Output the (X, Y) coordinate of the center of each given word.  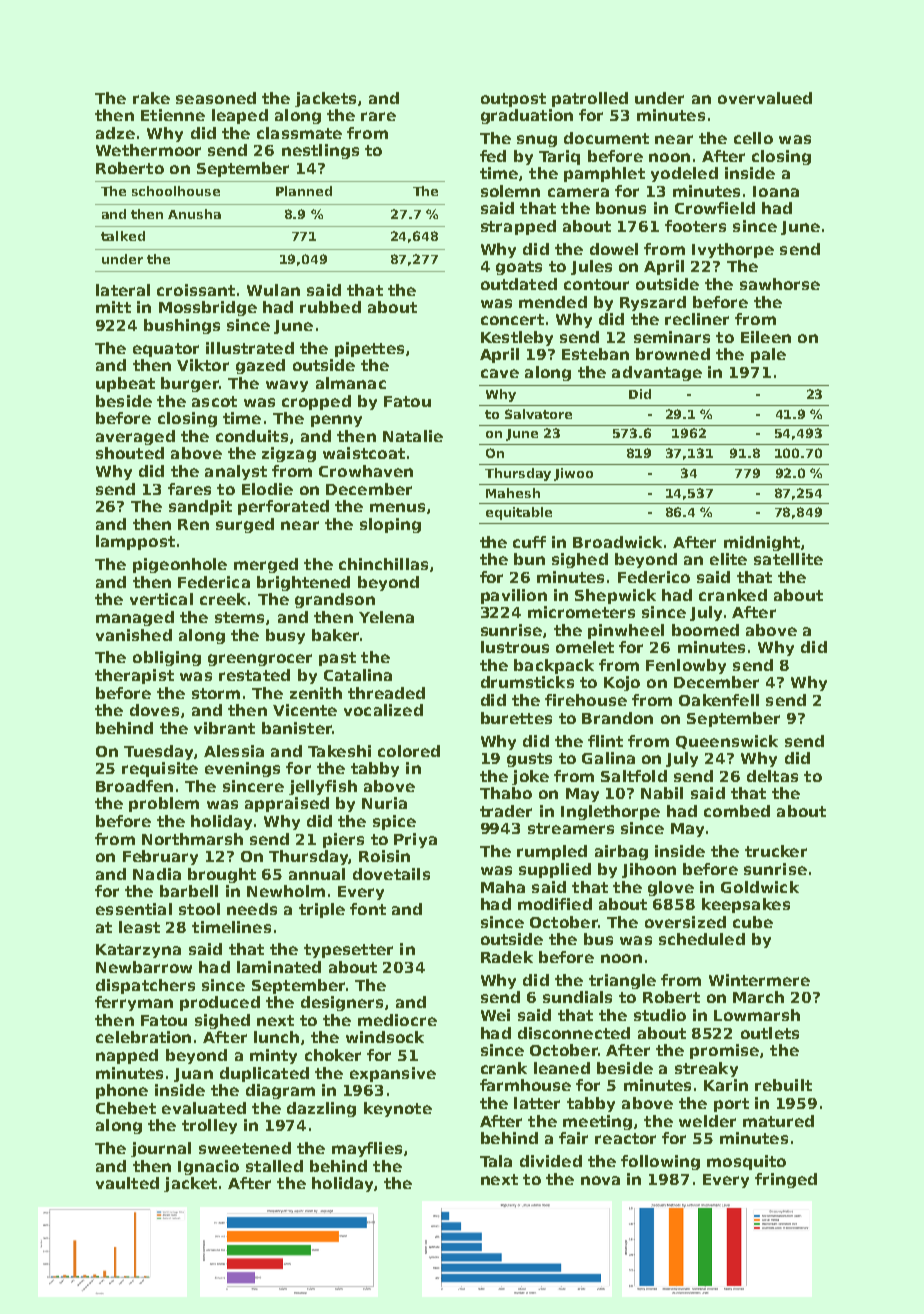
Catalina (358, 675)
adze (115, 133)
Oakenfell (719, 700)
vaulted (127, 1183)
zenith (316, 693)
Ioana (776, 191)
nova (600, 1180)
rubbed (330, 307)
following (660, 1162)
